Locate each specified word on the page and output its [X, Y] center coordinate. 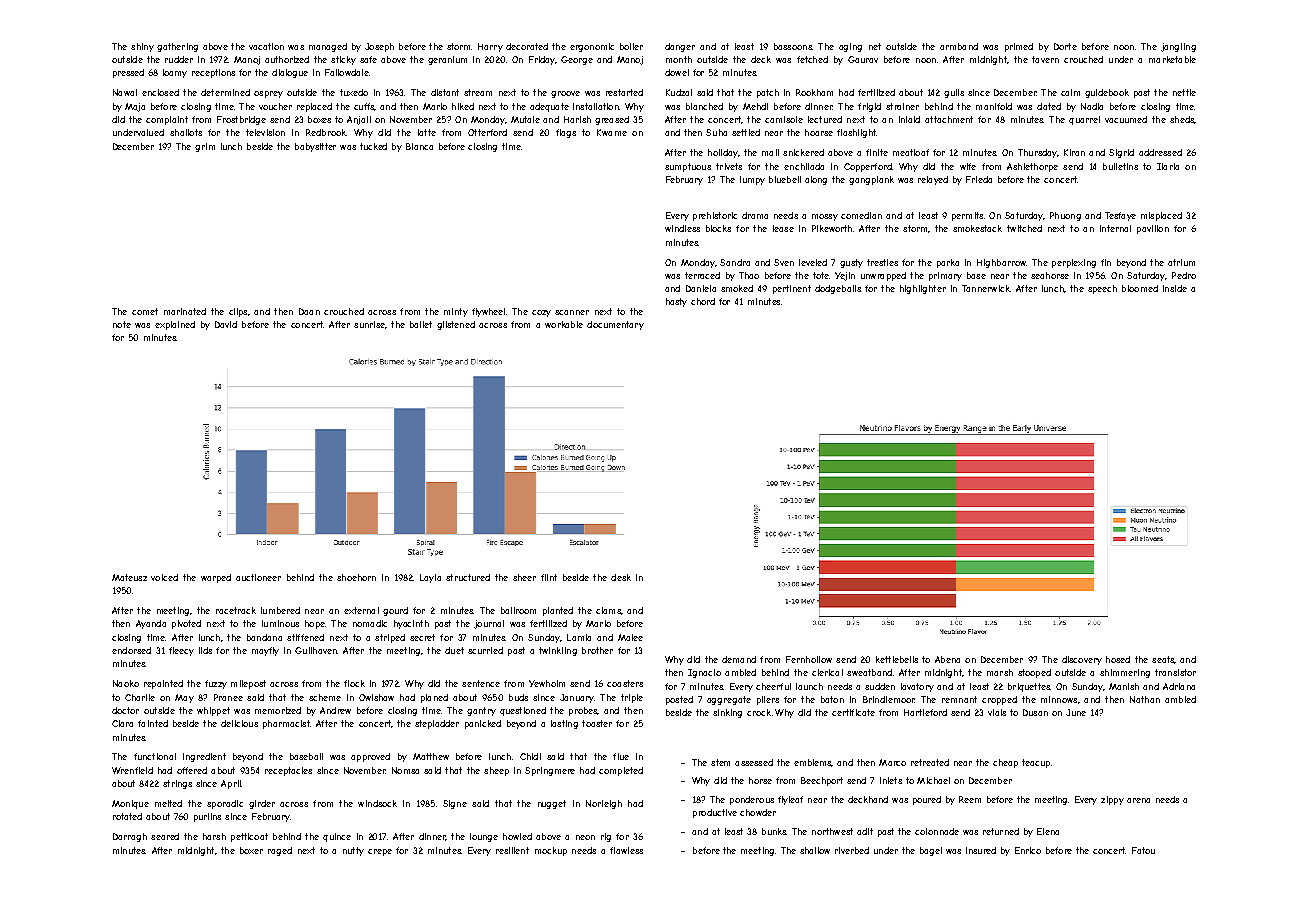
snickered [803, 152]
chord [703, 301]
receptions [213, 73]
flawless [626, 850]
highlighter [923, 289]
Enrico [1028, 850]
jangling [1178, 47]
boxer [251, 850]
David [226, 324]
